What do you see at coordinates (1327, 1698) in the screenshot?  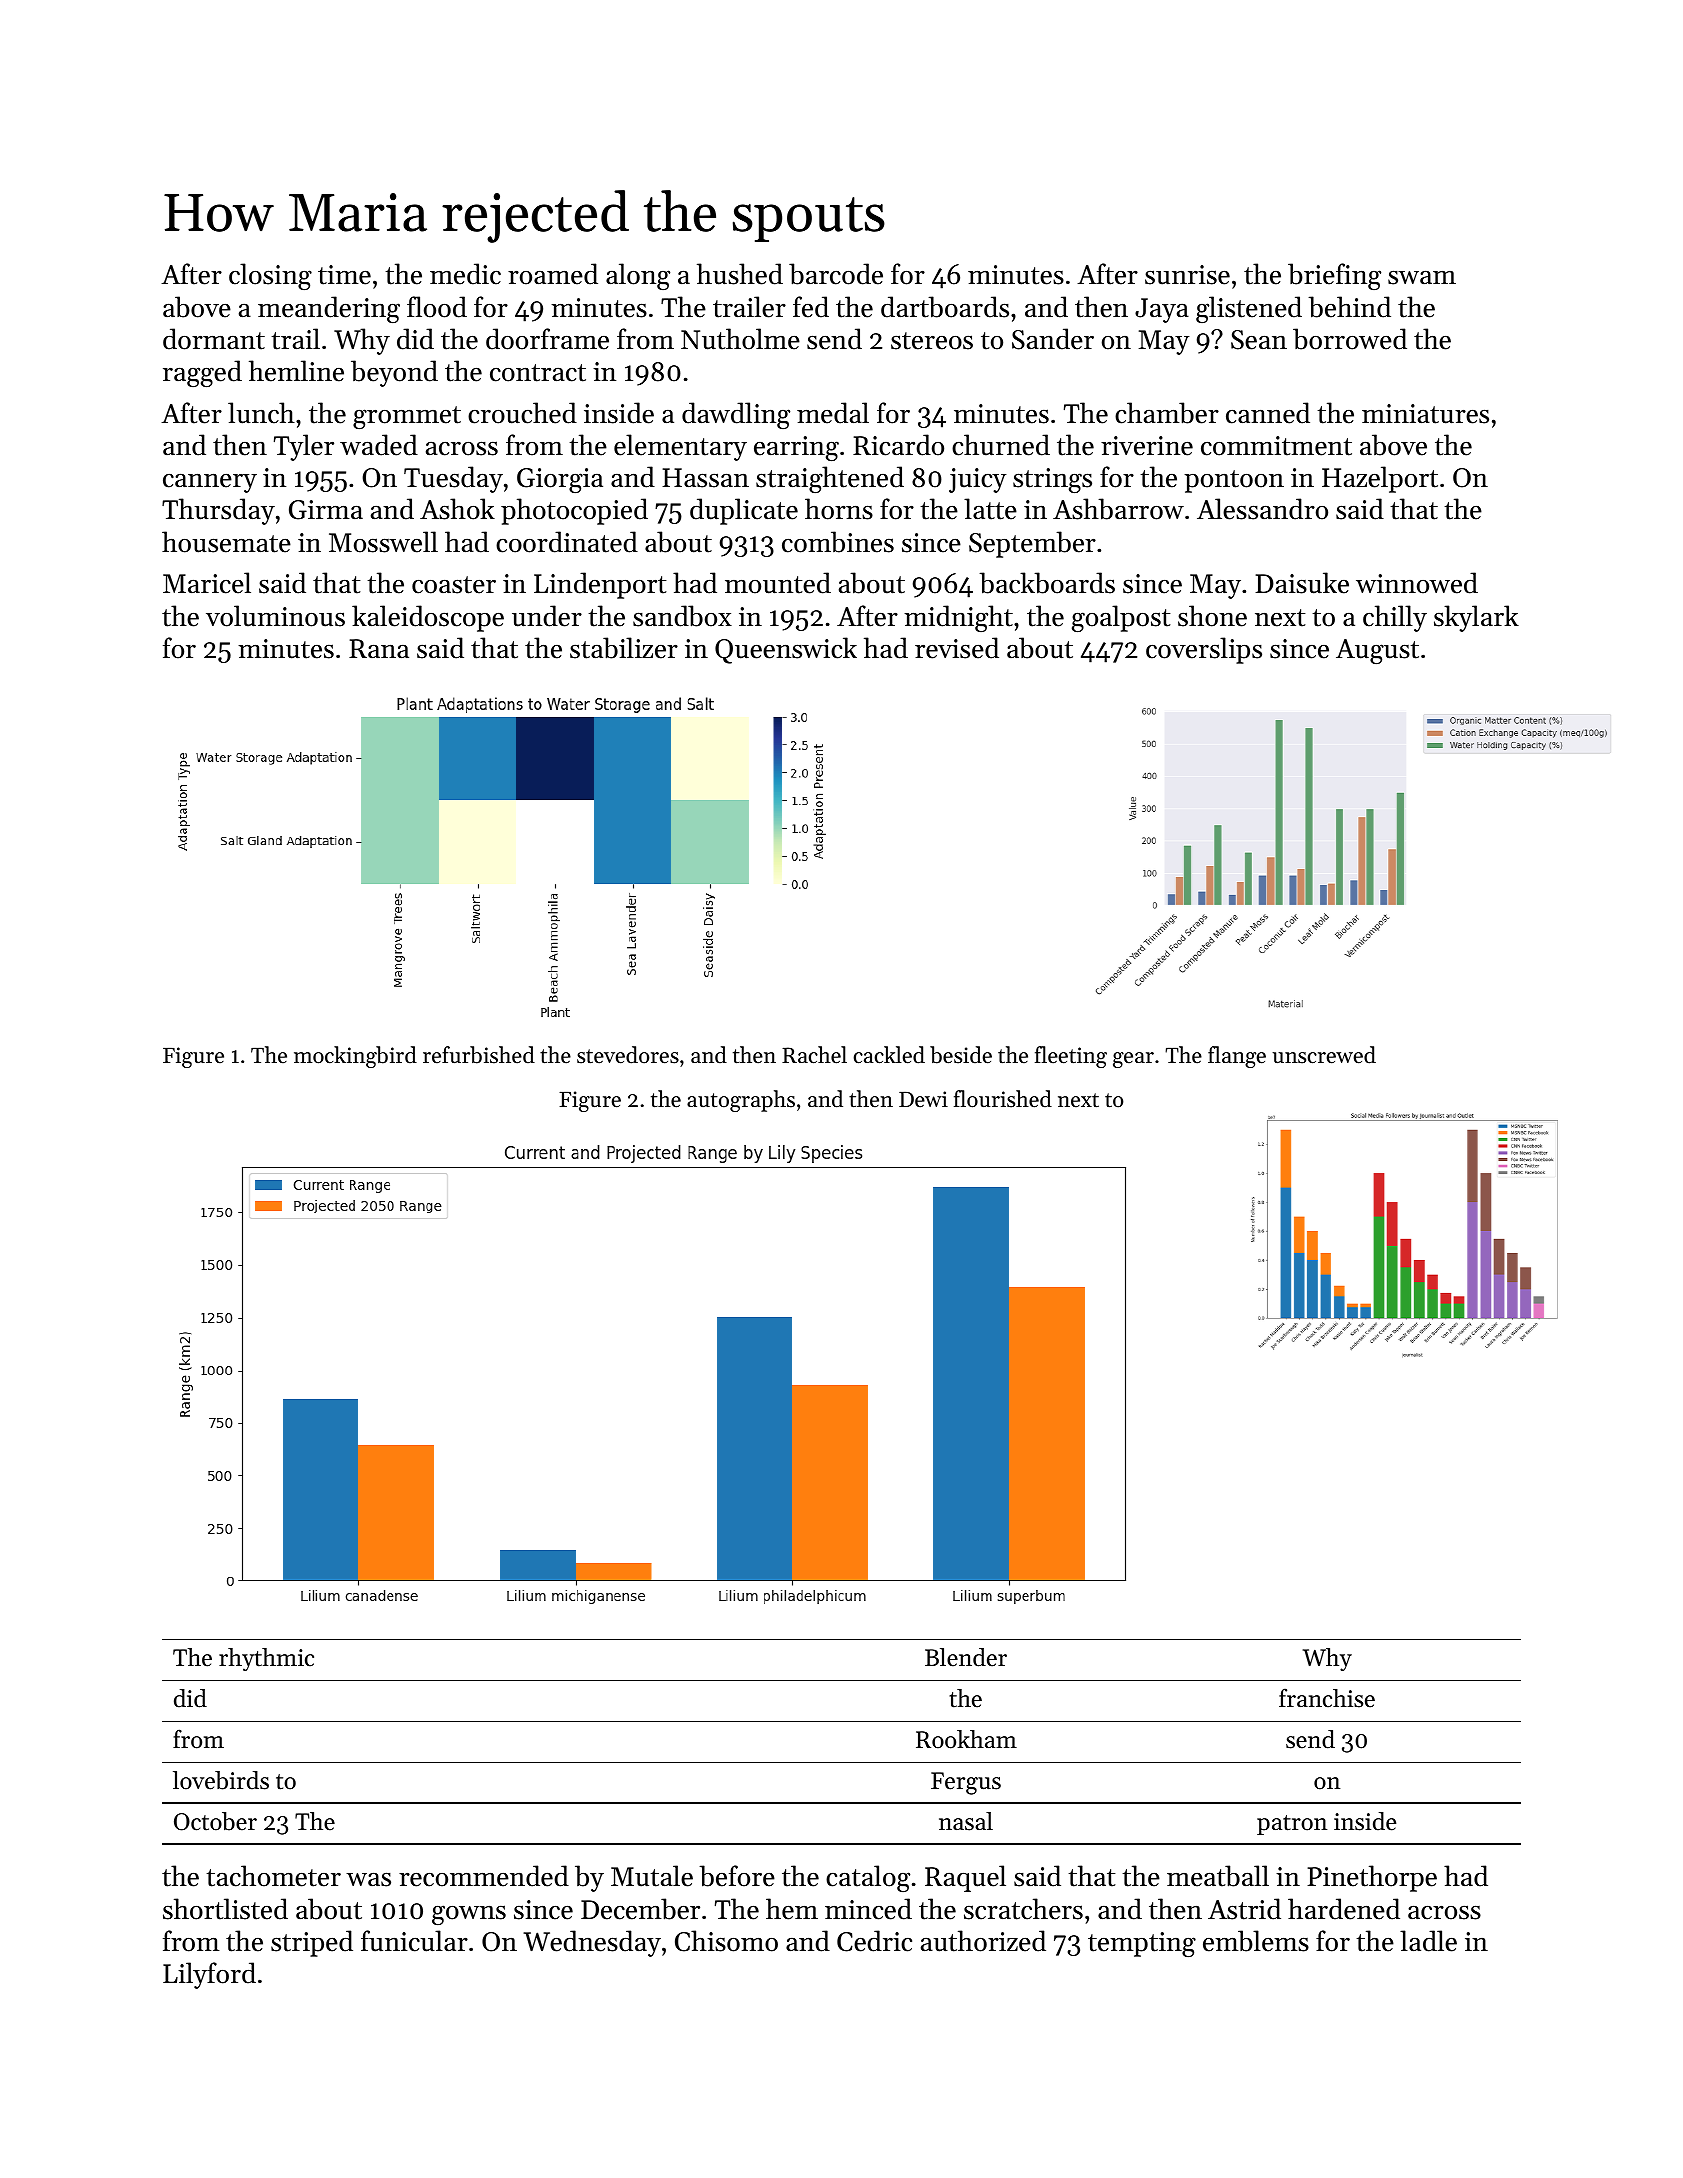 I see `franchise` at bounding box center [1327, 1698].
